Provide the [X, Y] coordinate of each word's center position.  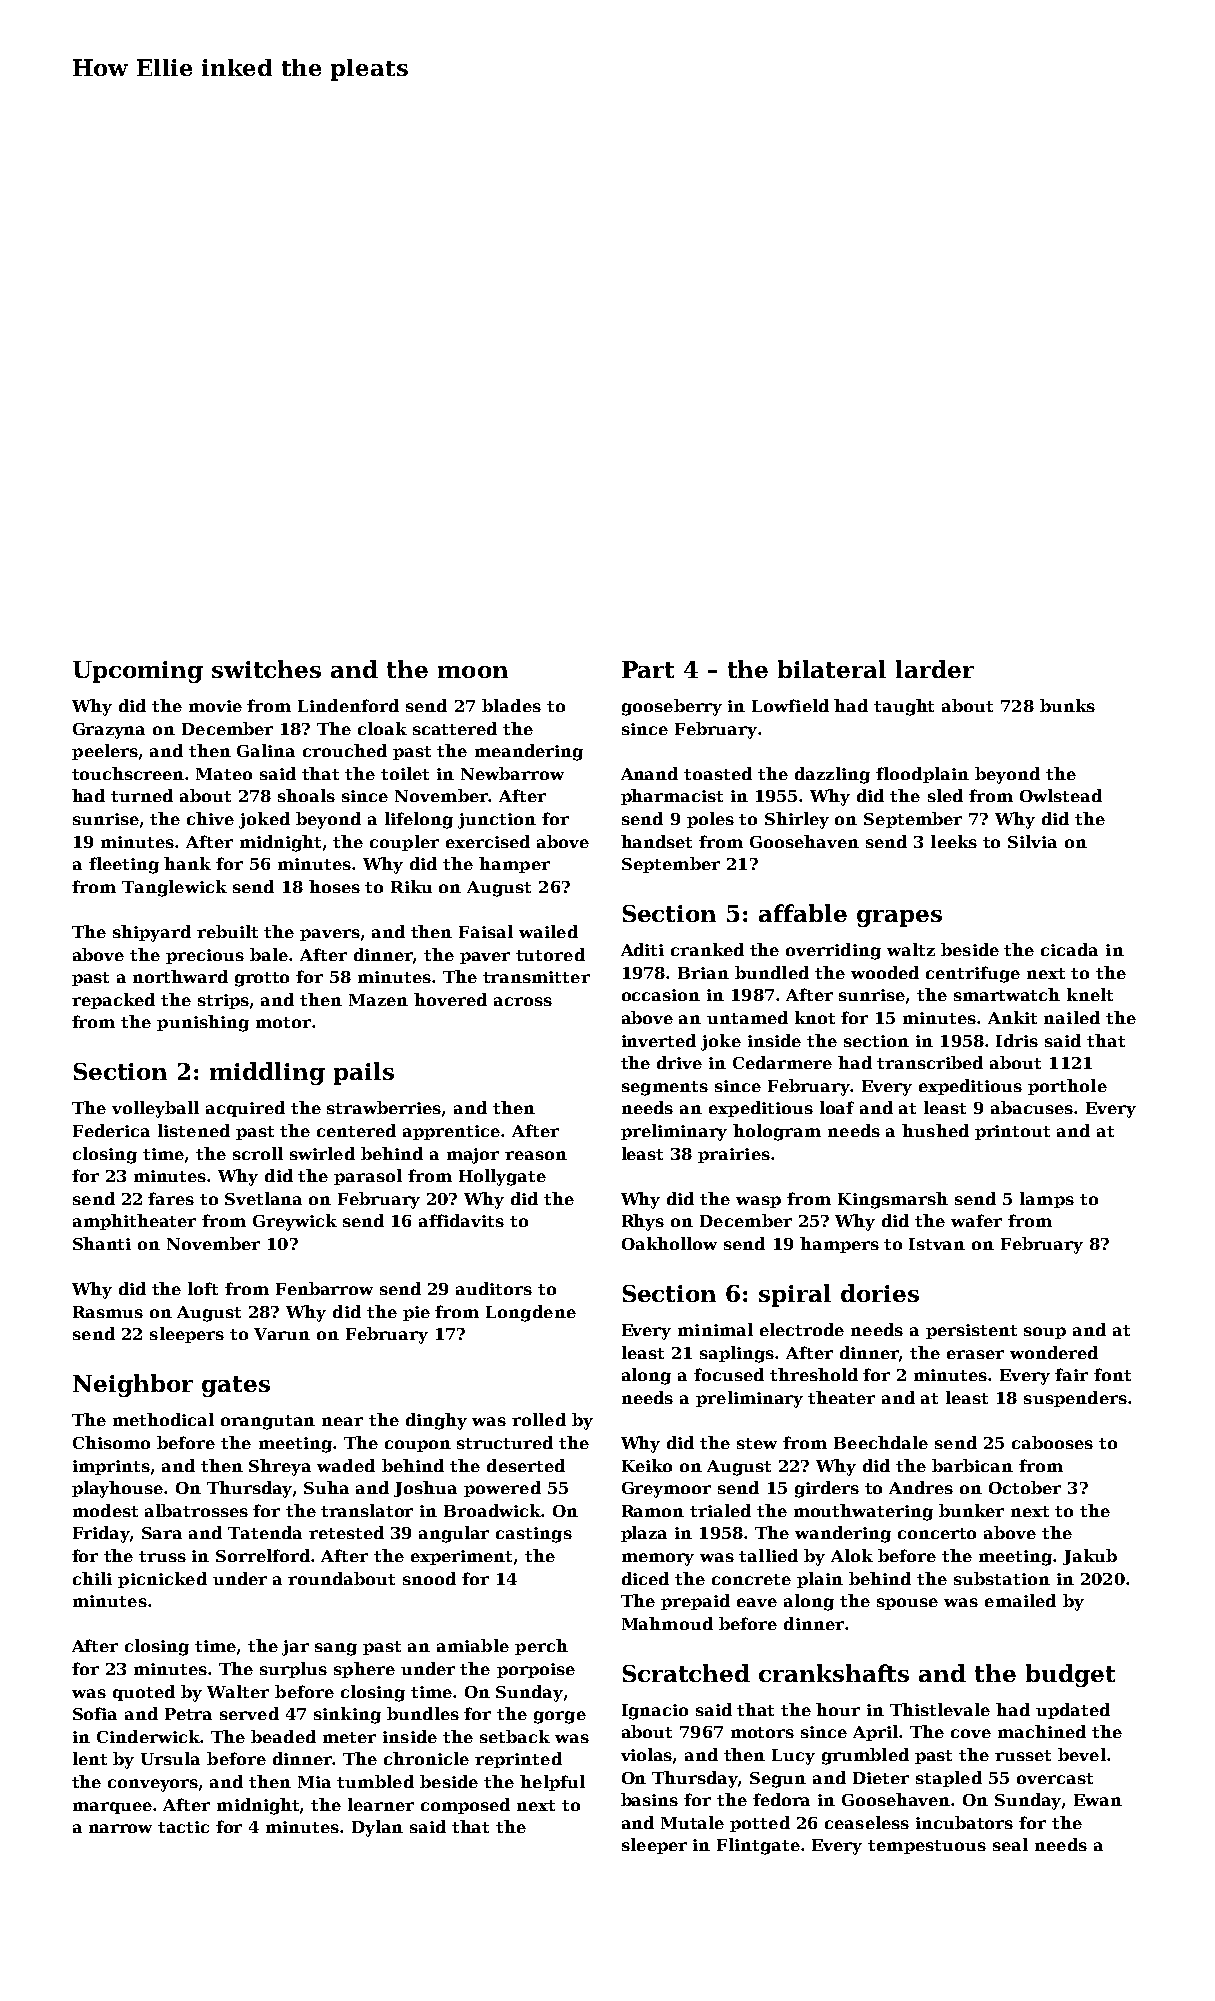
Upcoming [138, 672]
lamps [1047, 1200]
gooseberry [672, 707]
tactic [183, 1827]
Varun [282, 1334]
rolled [539, 1419]
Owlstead [1061, 795]
